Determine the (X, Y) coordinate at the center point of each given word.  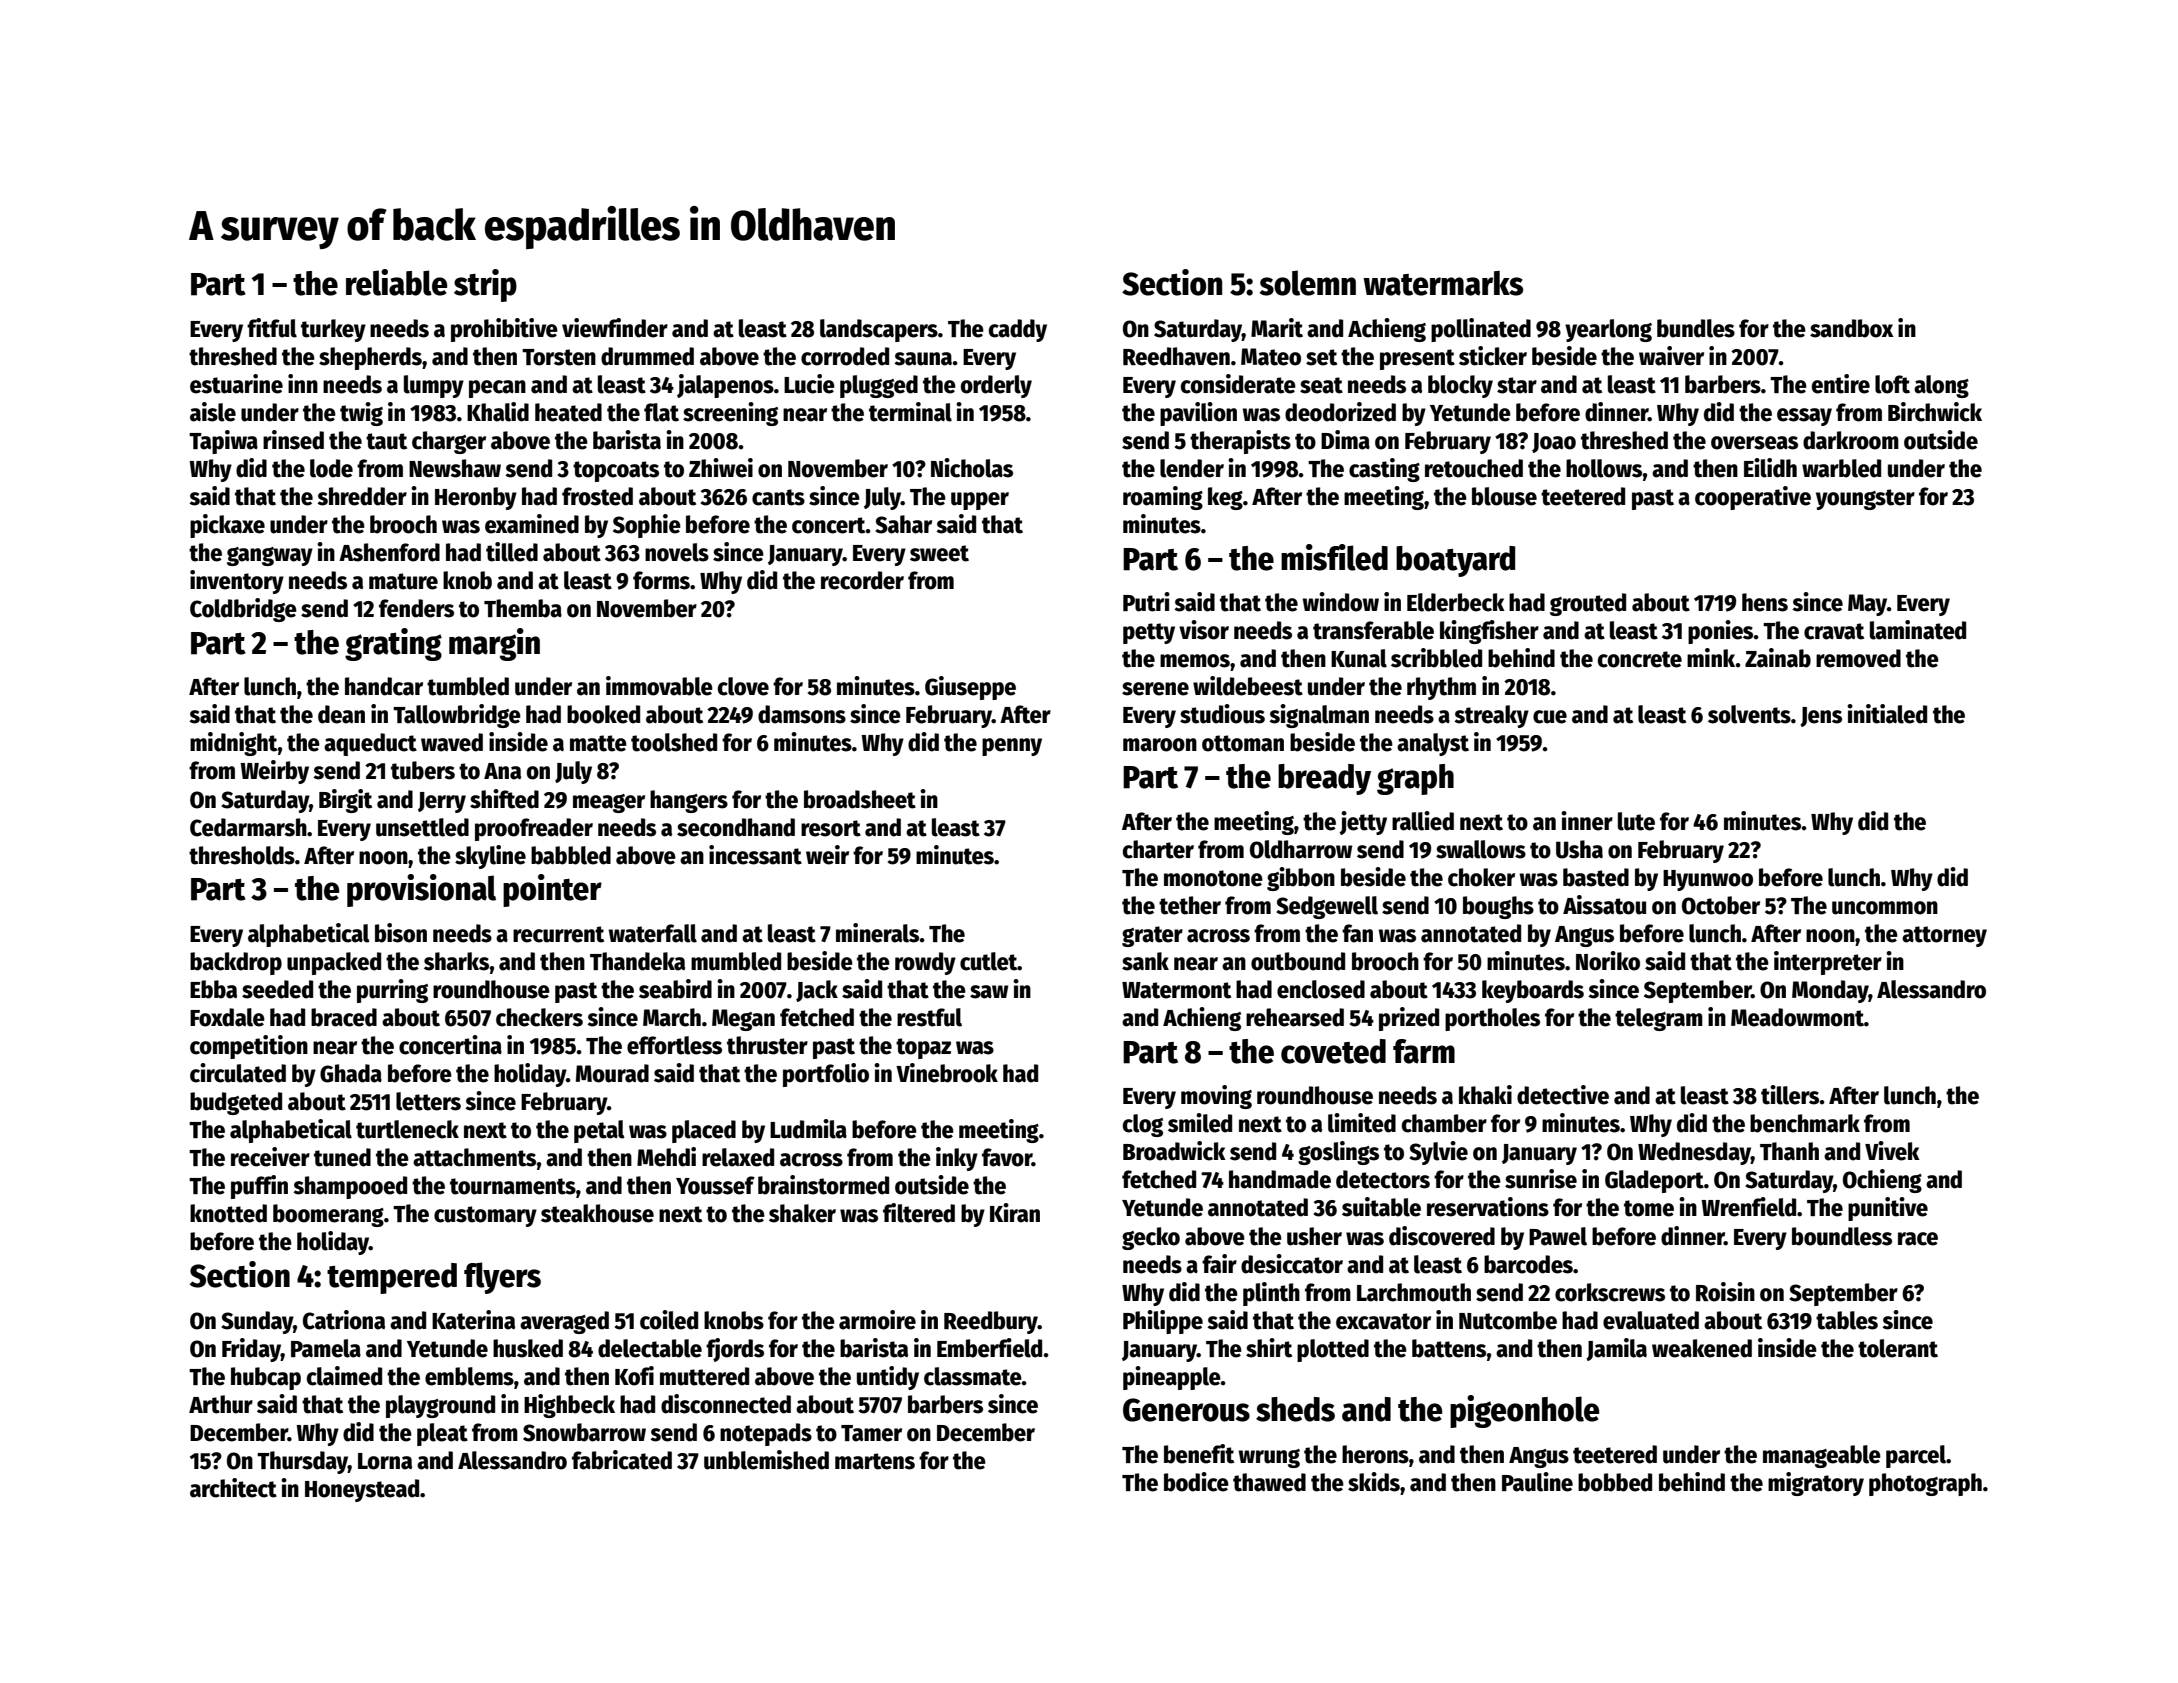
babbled (571, 855)
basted (1596, 877)
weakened (1702, 1348)
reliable (396, 282)
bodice (1196, 1482)
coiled (669, 1320)
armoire (877, 1320)
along (1941, 386)
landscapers (879, 330)
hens (1765, 602)
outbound (1298, 961)
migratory (1816, 1484)
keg (1225, 498)
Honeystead (362, 1490)
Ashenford (389, 552)
